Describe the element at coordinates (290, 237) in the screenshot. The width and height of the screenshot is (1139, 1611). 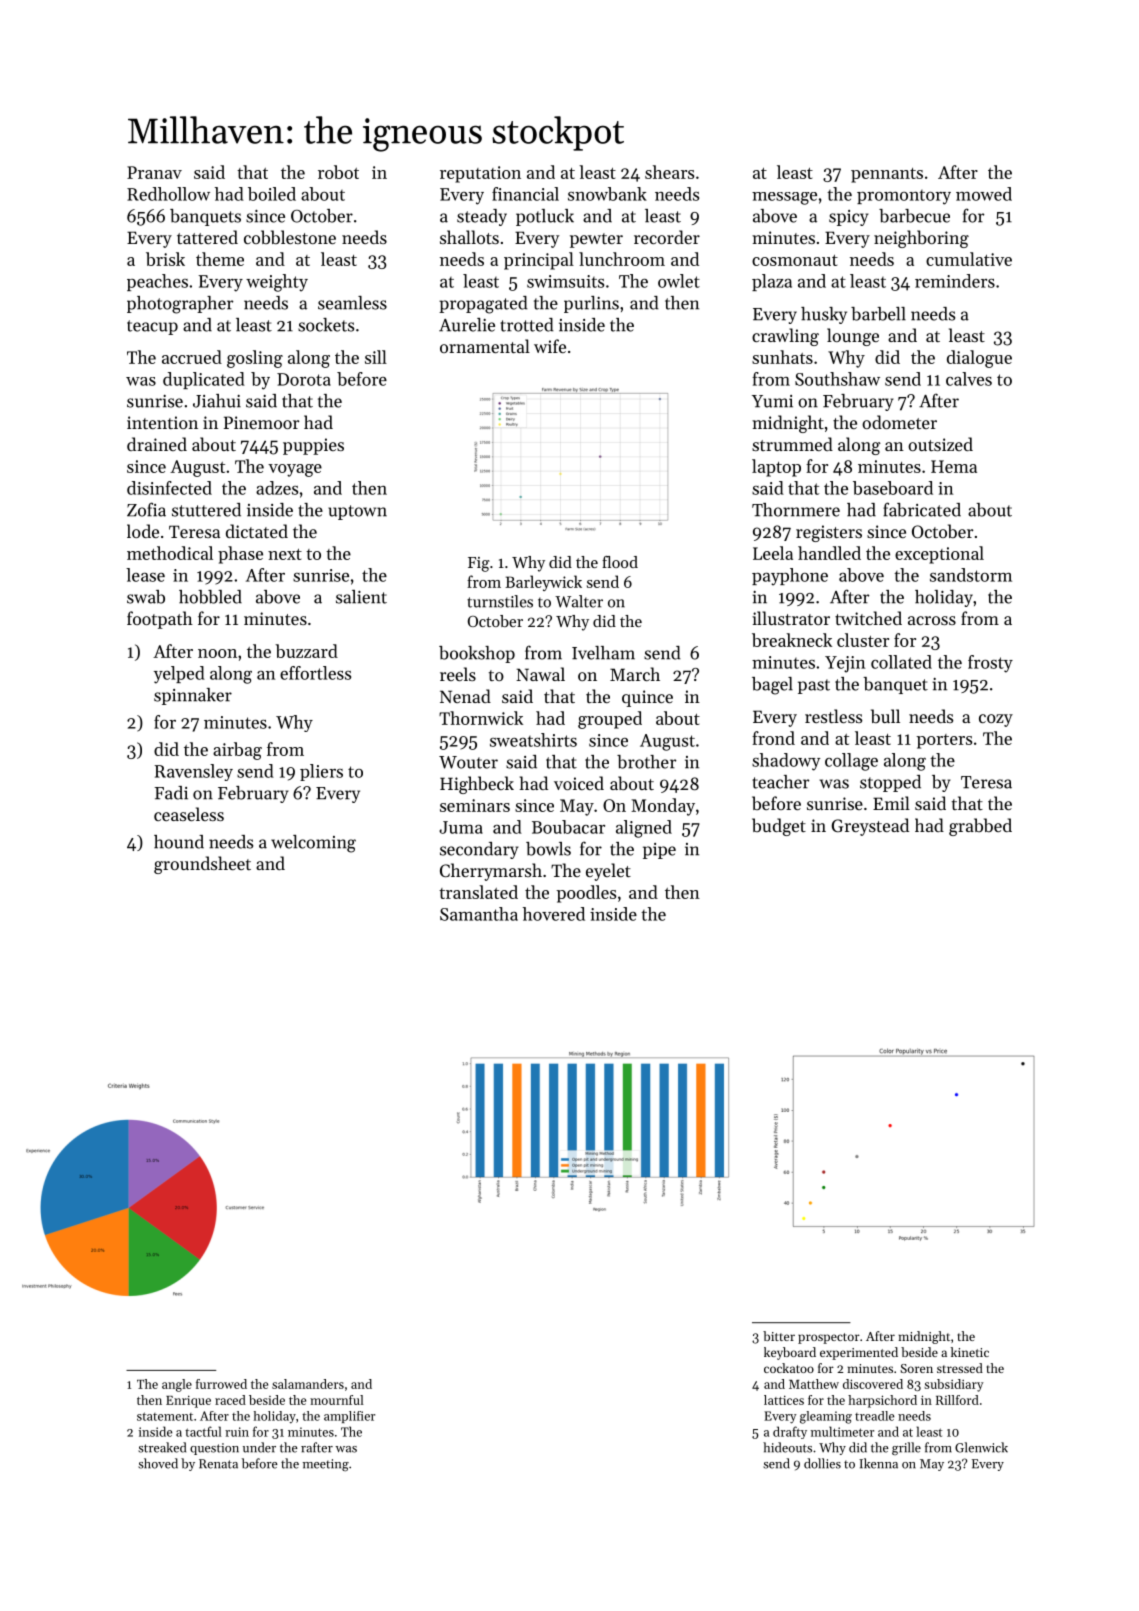
I see `cobblestone` at that location.
